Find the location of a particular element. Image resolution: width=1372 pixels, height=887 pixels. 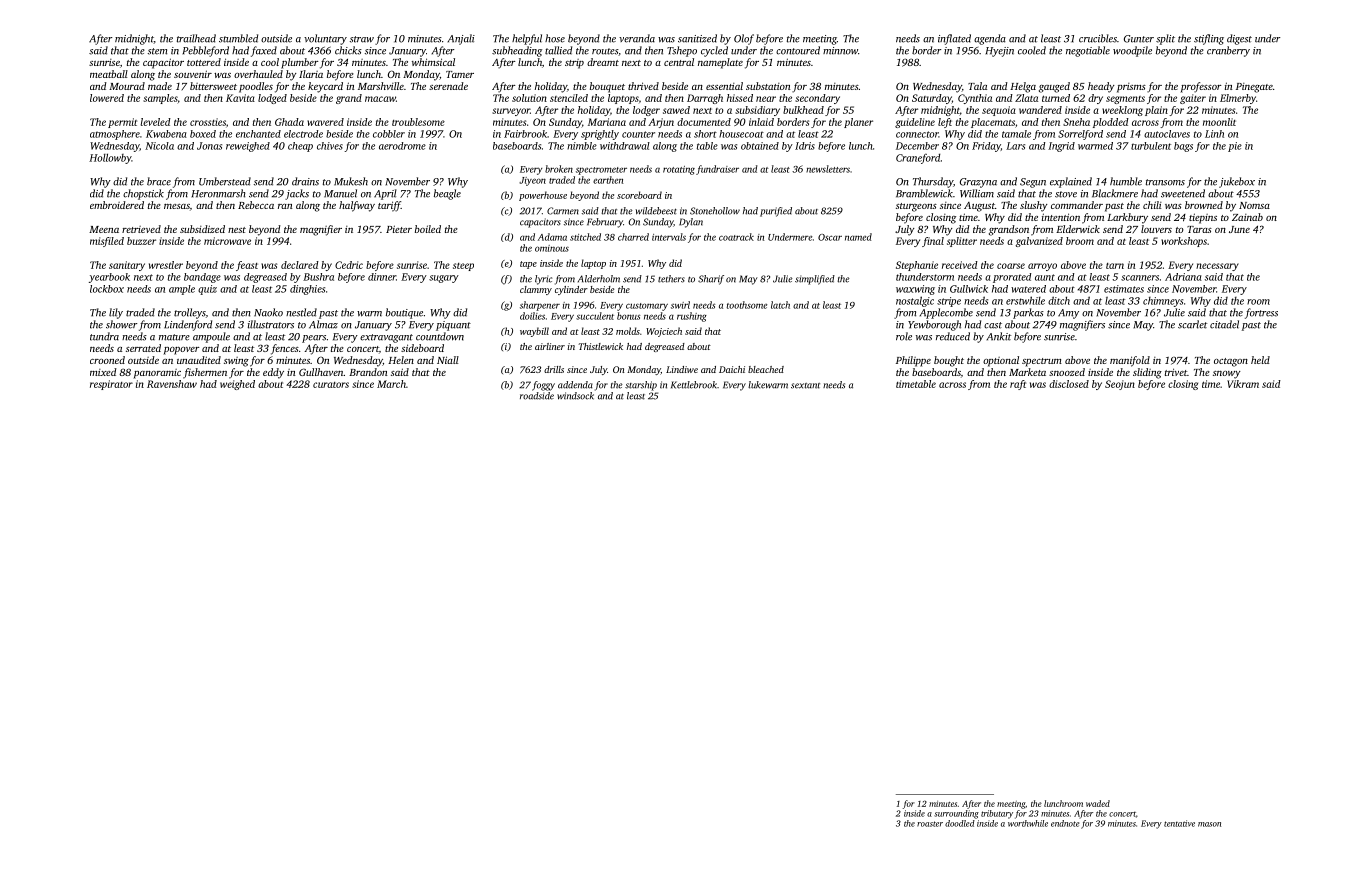

purified is located at coordinates (776, 212).
